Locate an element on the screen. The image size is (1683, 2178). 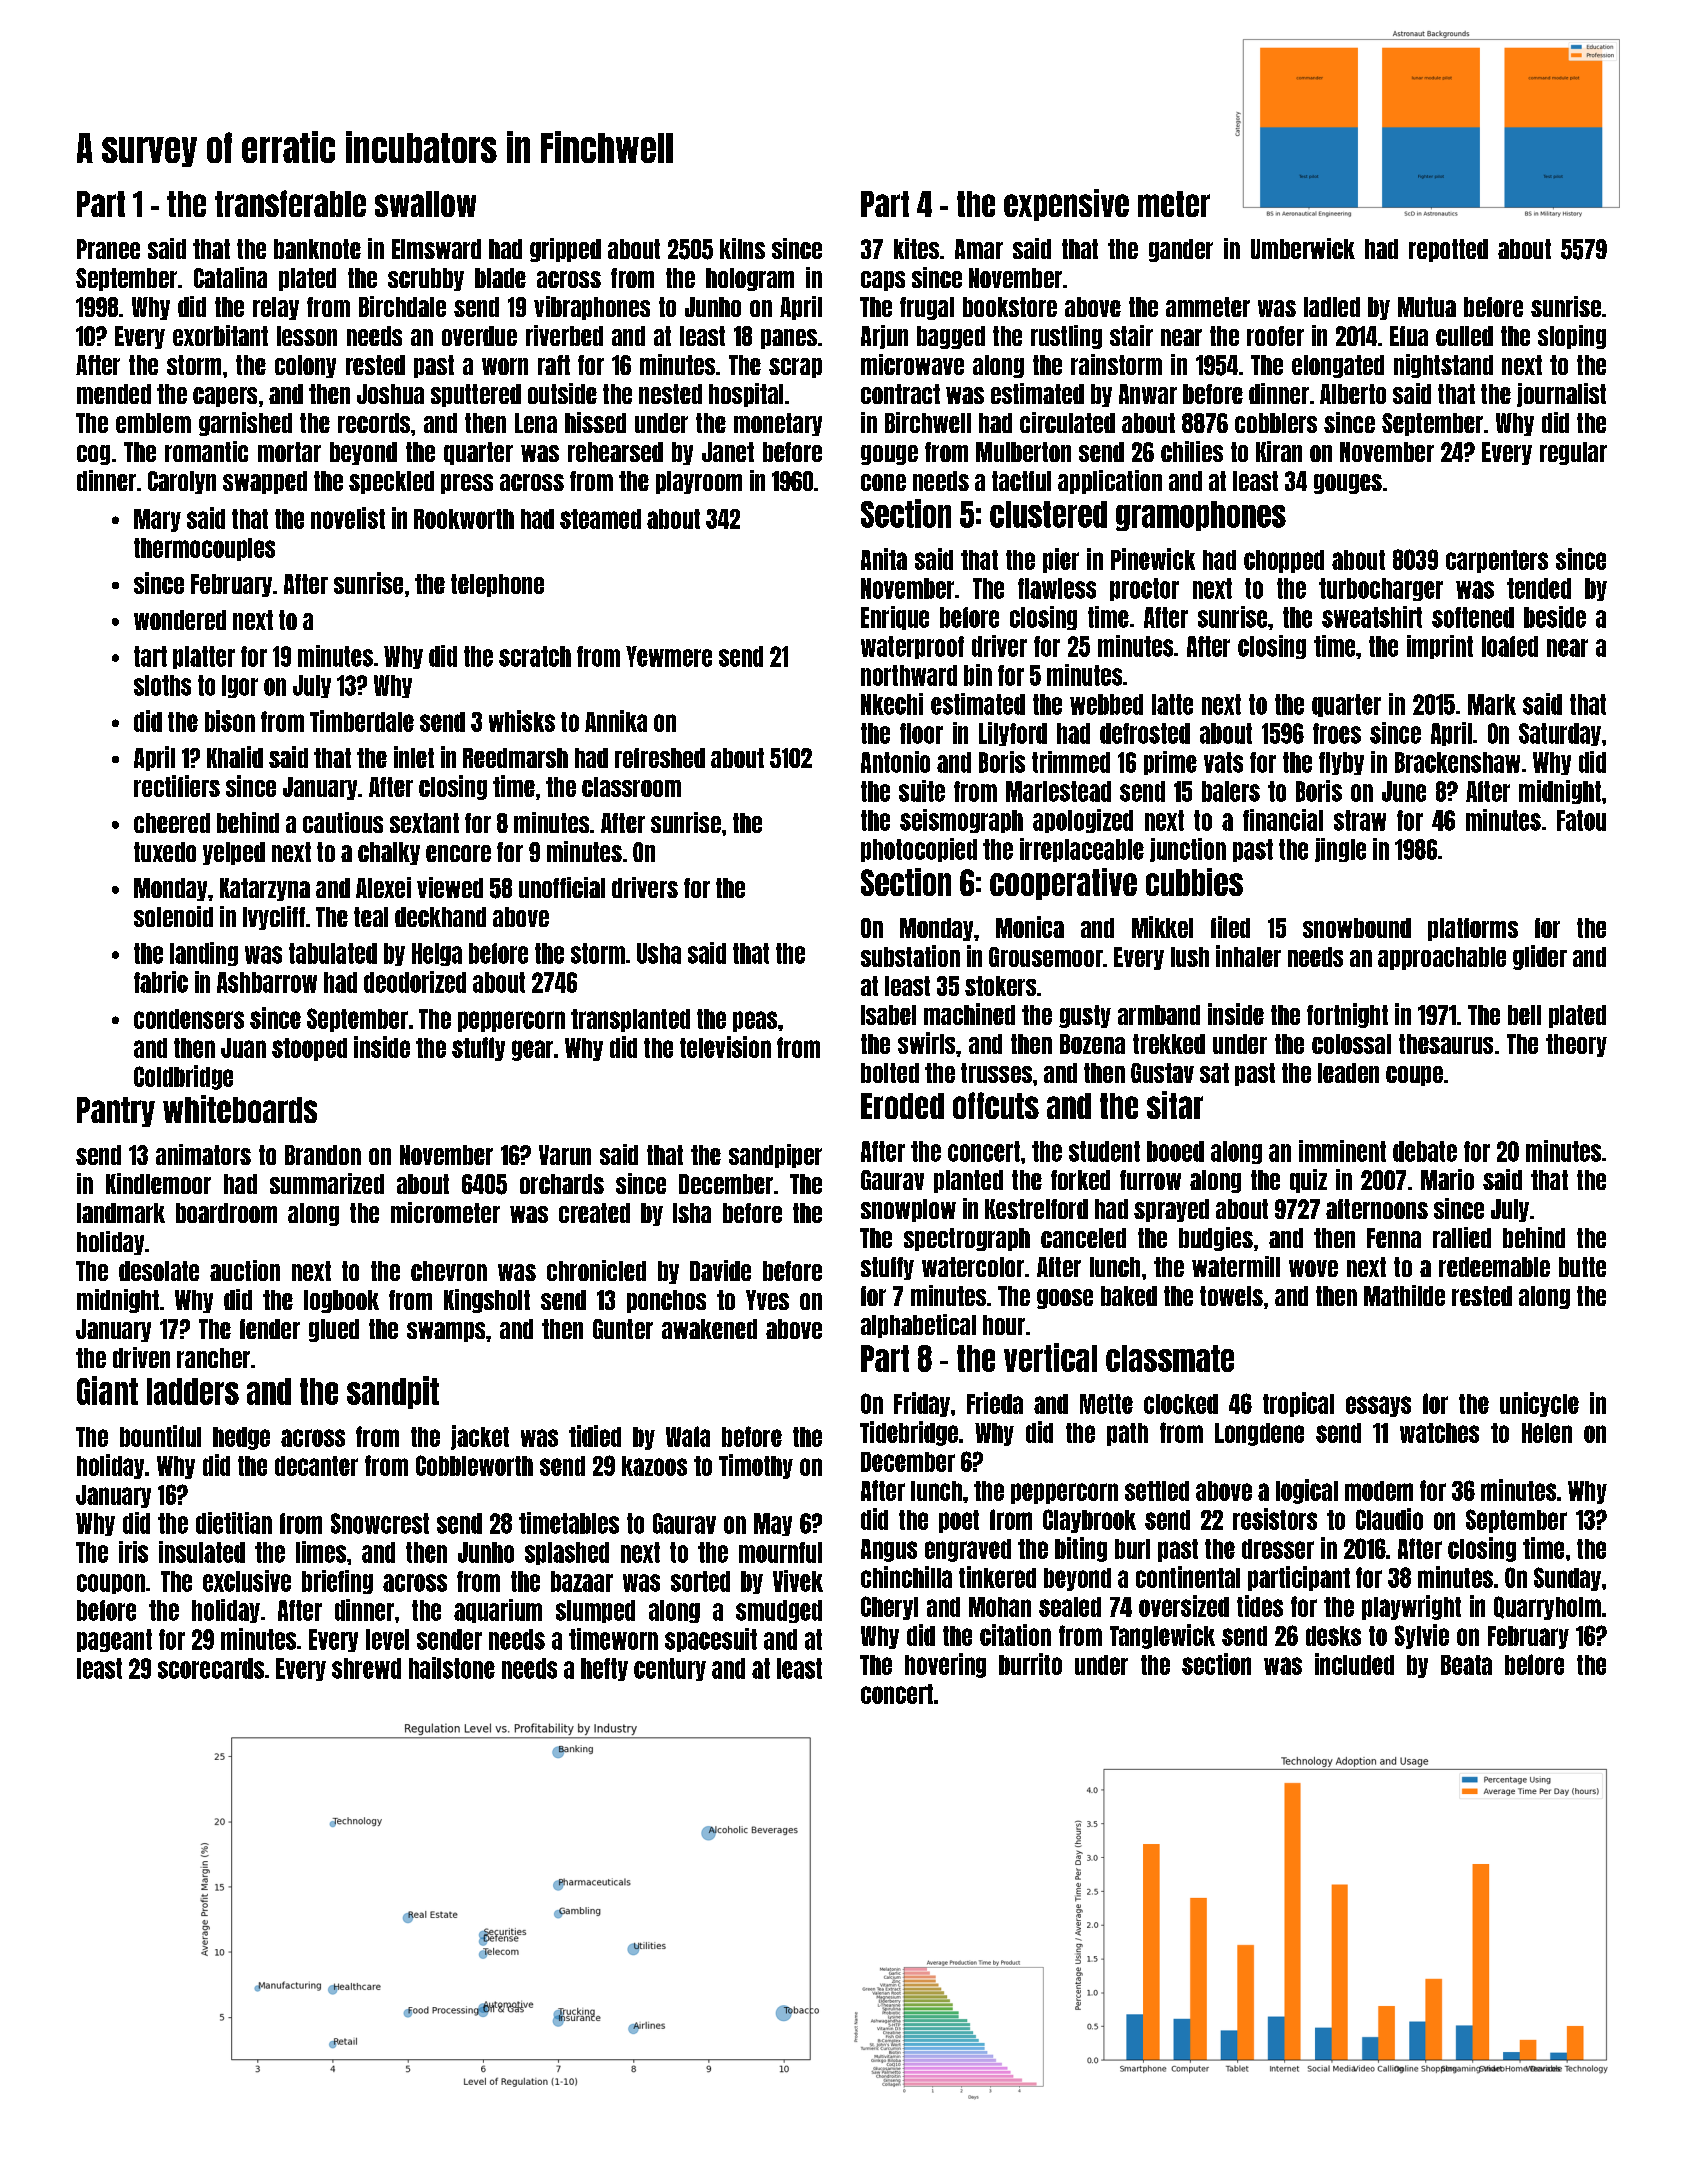
armband is located at coordinates (1159, 1015).
